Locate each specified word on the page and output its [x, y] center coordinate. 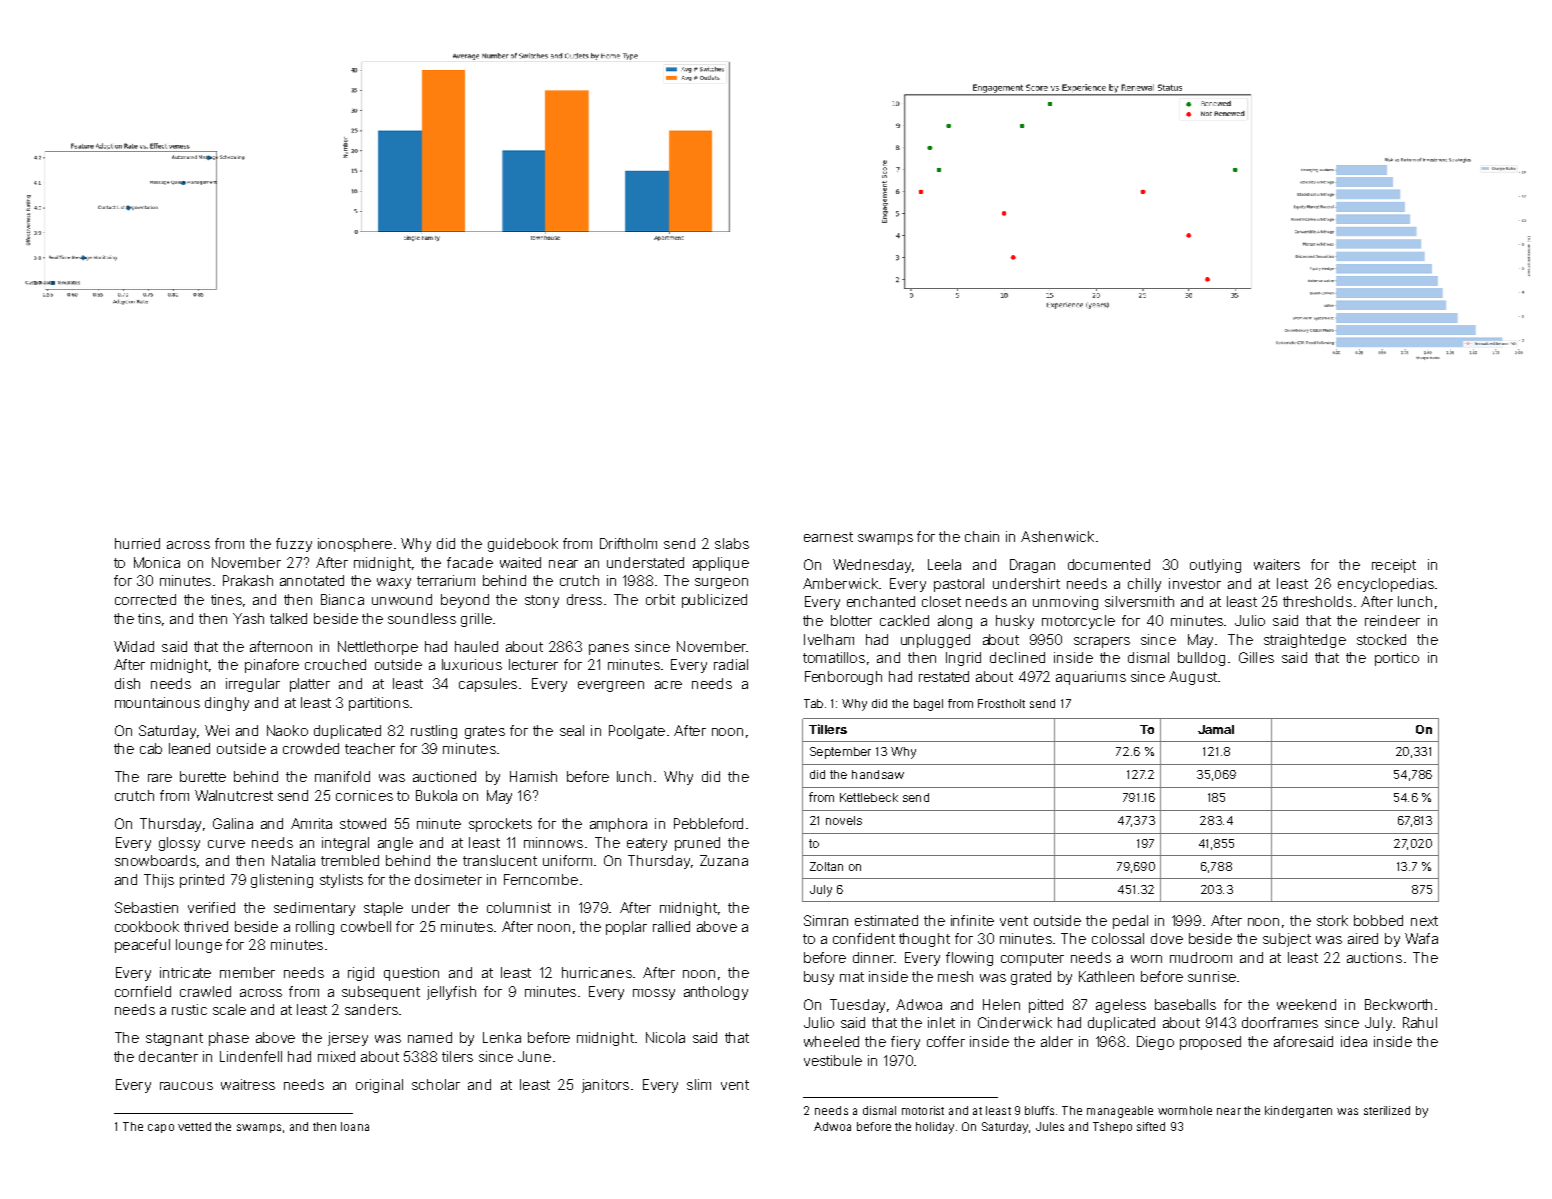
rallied [671, 926]
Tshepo [1112, 1127]
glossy [179, 844]
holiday [935, 1128]
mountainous [157, 702]
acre [668, 685]
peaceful [142, 946]
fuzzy [294, 545]
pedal [1130, 922]
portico [1397, 659]
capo [161, 1128]
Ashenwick [1057, 536]
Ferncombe [541, 879]
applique [721, 564]
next [1424, 921]
